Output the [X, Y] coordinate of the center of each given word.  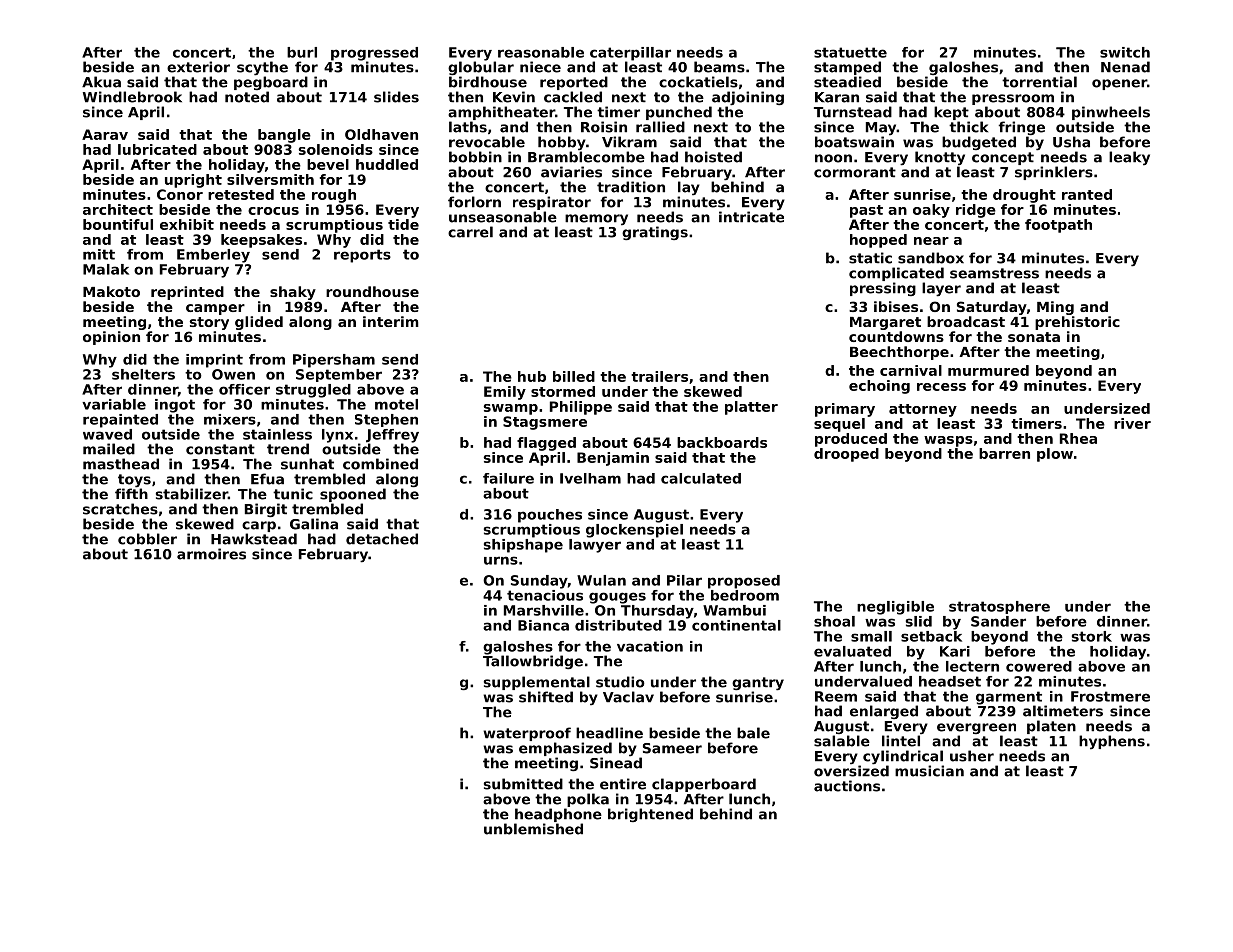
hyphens [1112, 742]
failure [508, 478]
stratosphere [999, 607]
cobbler [147, 539]
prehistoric [1077, 323]
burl [302, 52]
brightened [650, 815]
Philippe [581, 408]
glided [259, 323]
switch [1125, 52]
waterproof [527, 734]
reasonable [541, 52]
